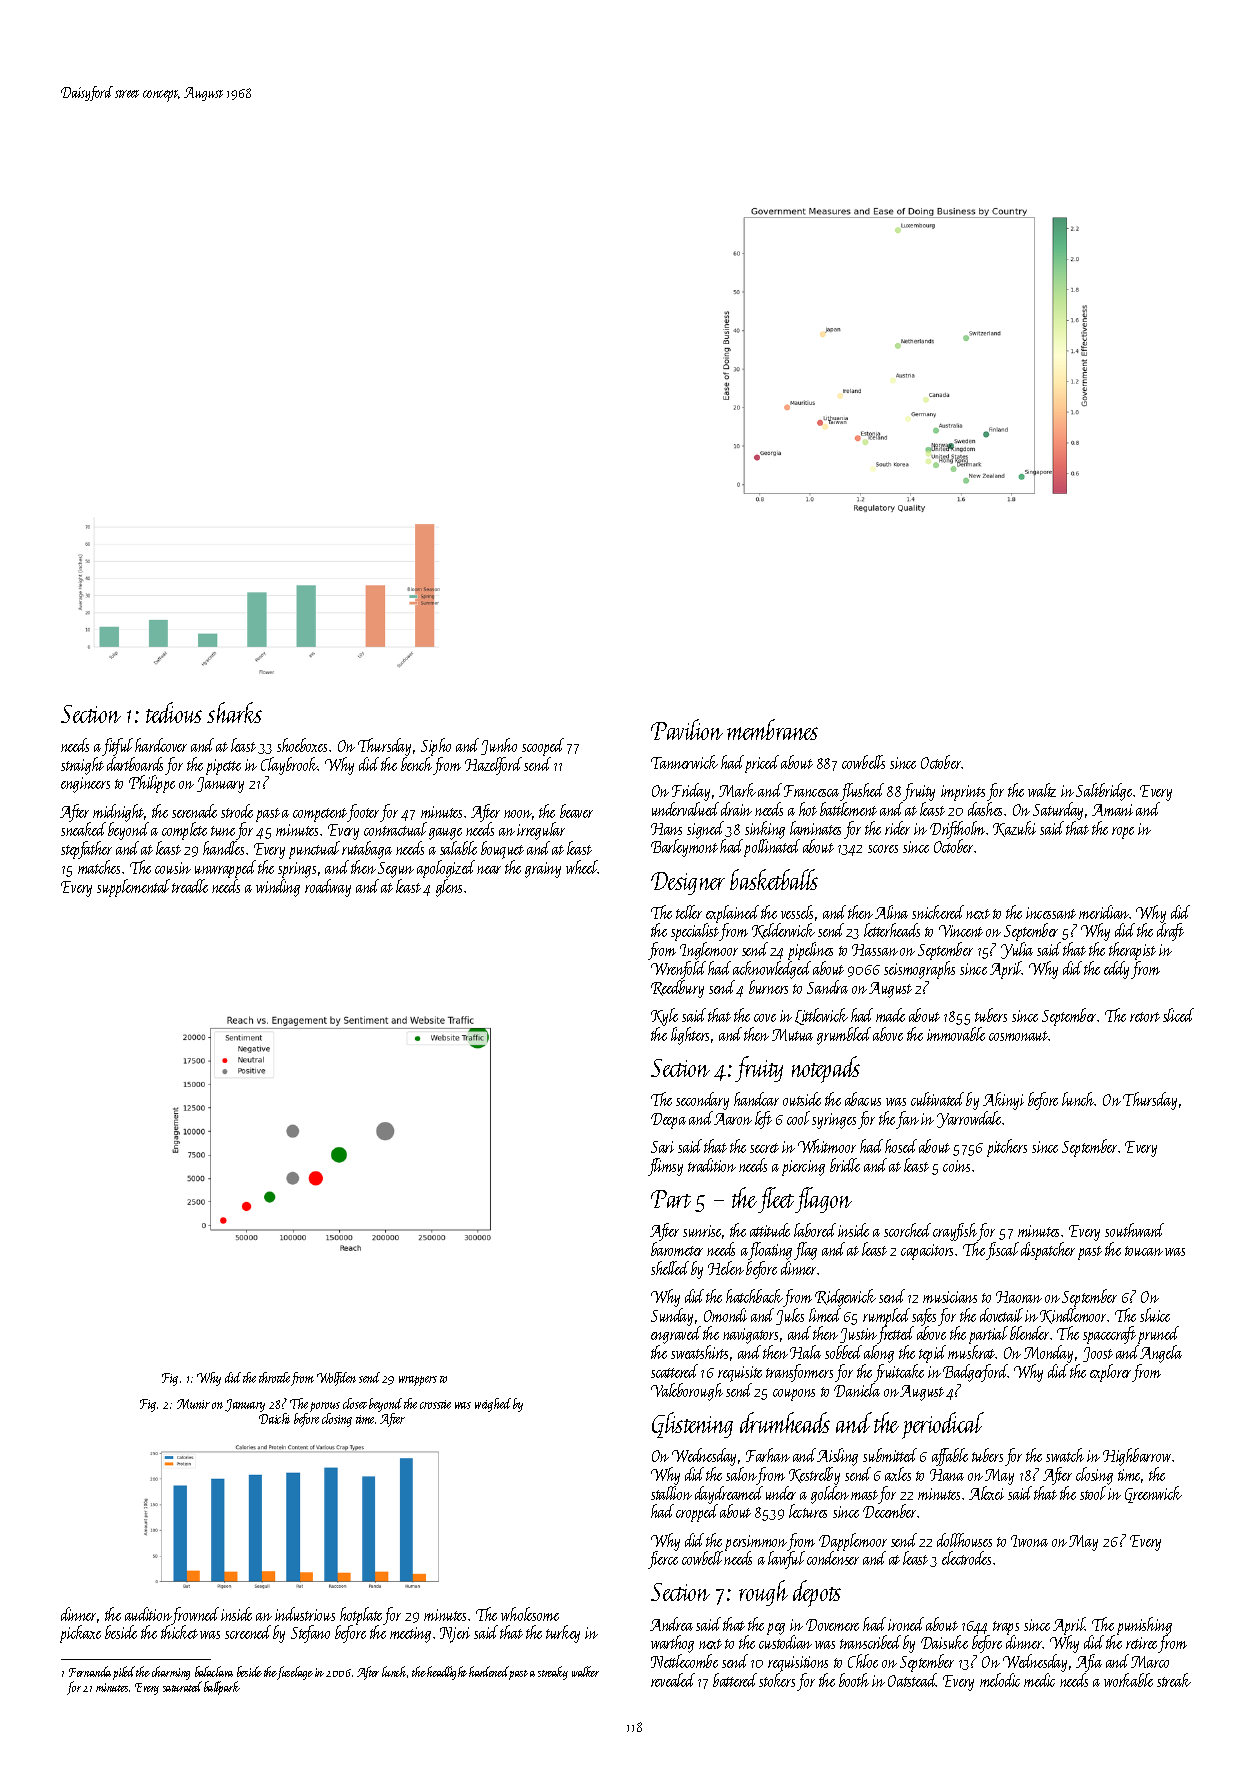  Describe the element at coordinates (811, 791) in the screenshot. I see `Francesca` at that location.
